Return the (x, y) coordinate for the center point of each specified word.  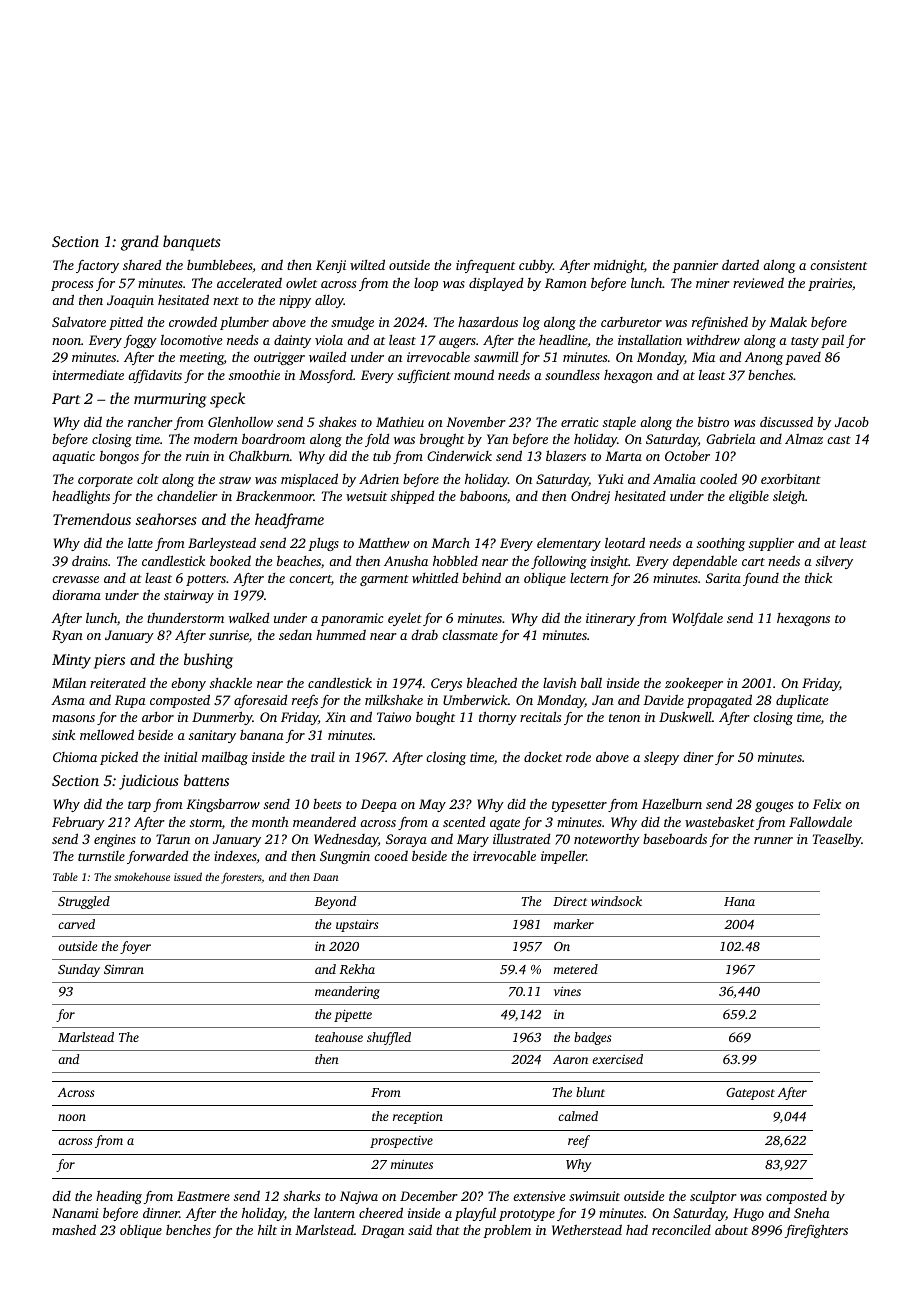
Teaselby (837, 840)
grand (140, 243)
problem (507, 1231)
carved (76, 924)
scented (464, 822)
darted (740, 264)
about (731, 1230)
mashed (74, 1229)
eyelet (405, 619)
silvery (834, 562)
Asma (68, 700)
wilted (367, 264)
